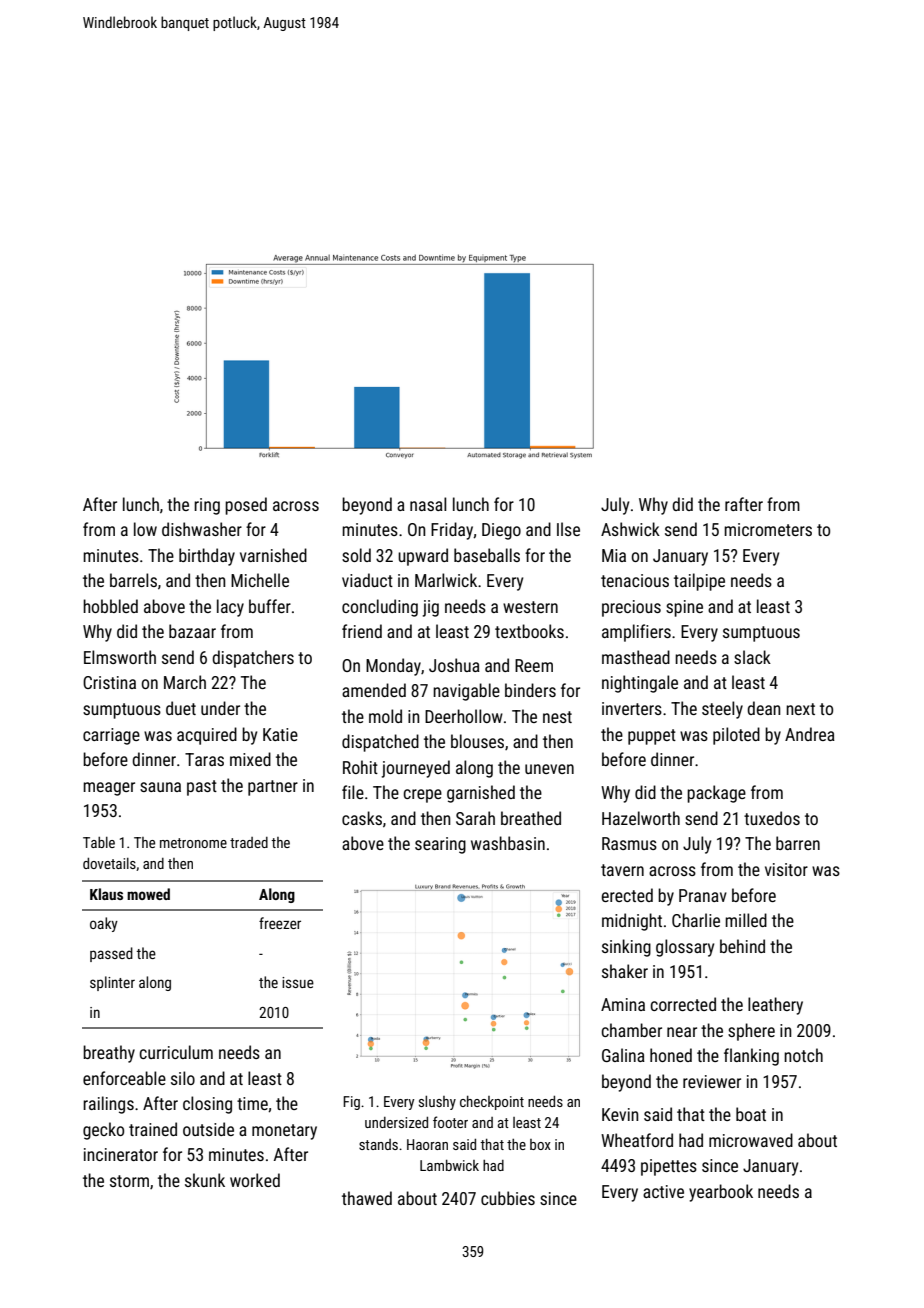 This document has height=1308, width=924. Describe the element at coordinates (752, 657) in the document. I see `slack` at that location.
